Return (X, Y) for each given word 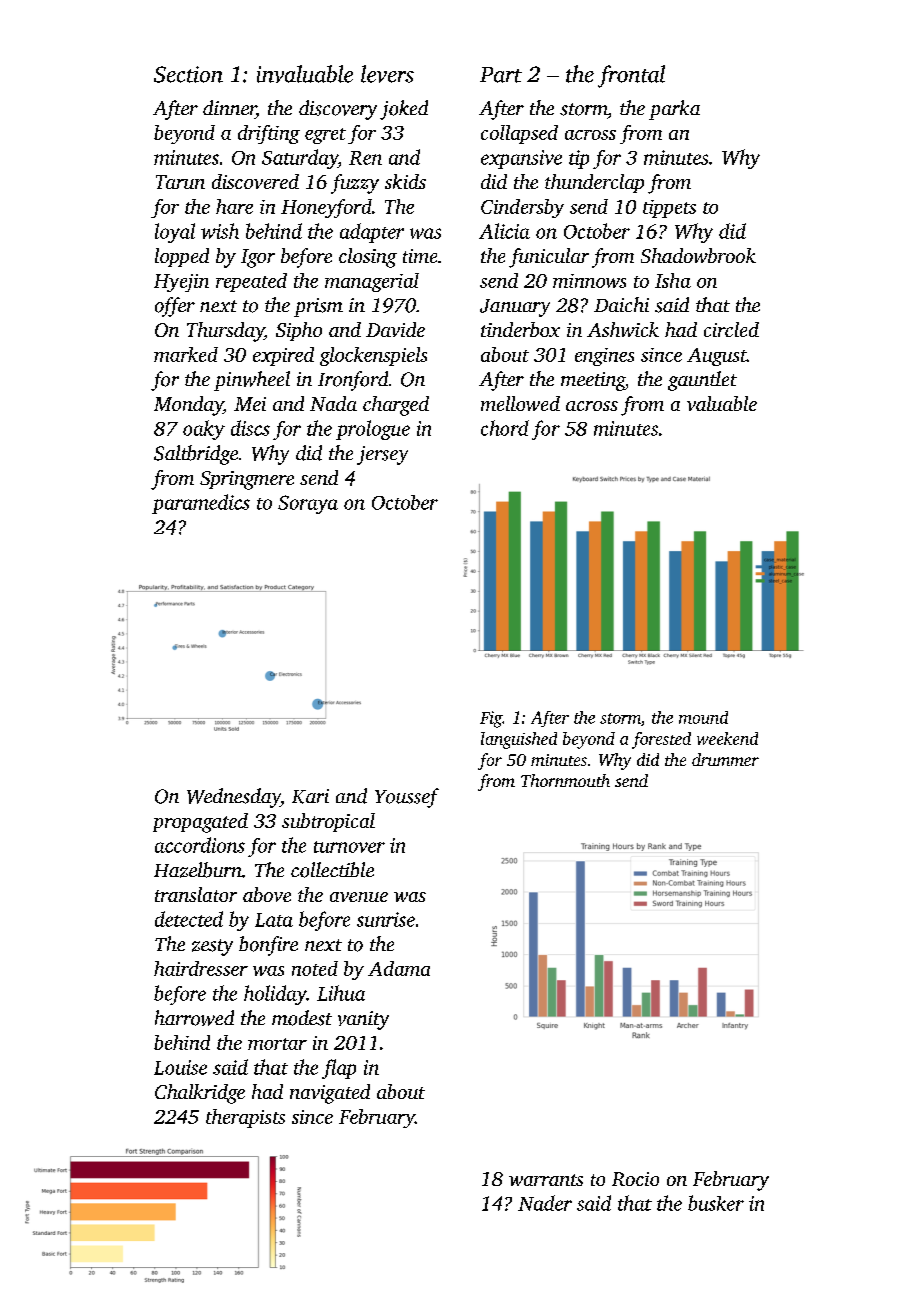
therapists (245, 1118)
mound (703, 717)
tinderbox (520, 329)
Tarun (180, 182)
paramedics (201, 504)
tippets (669, 209)
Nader (545, 1203)
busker (716, 1203)
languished (519, 740)
